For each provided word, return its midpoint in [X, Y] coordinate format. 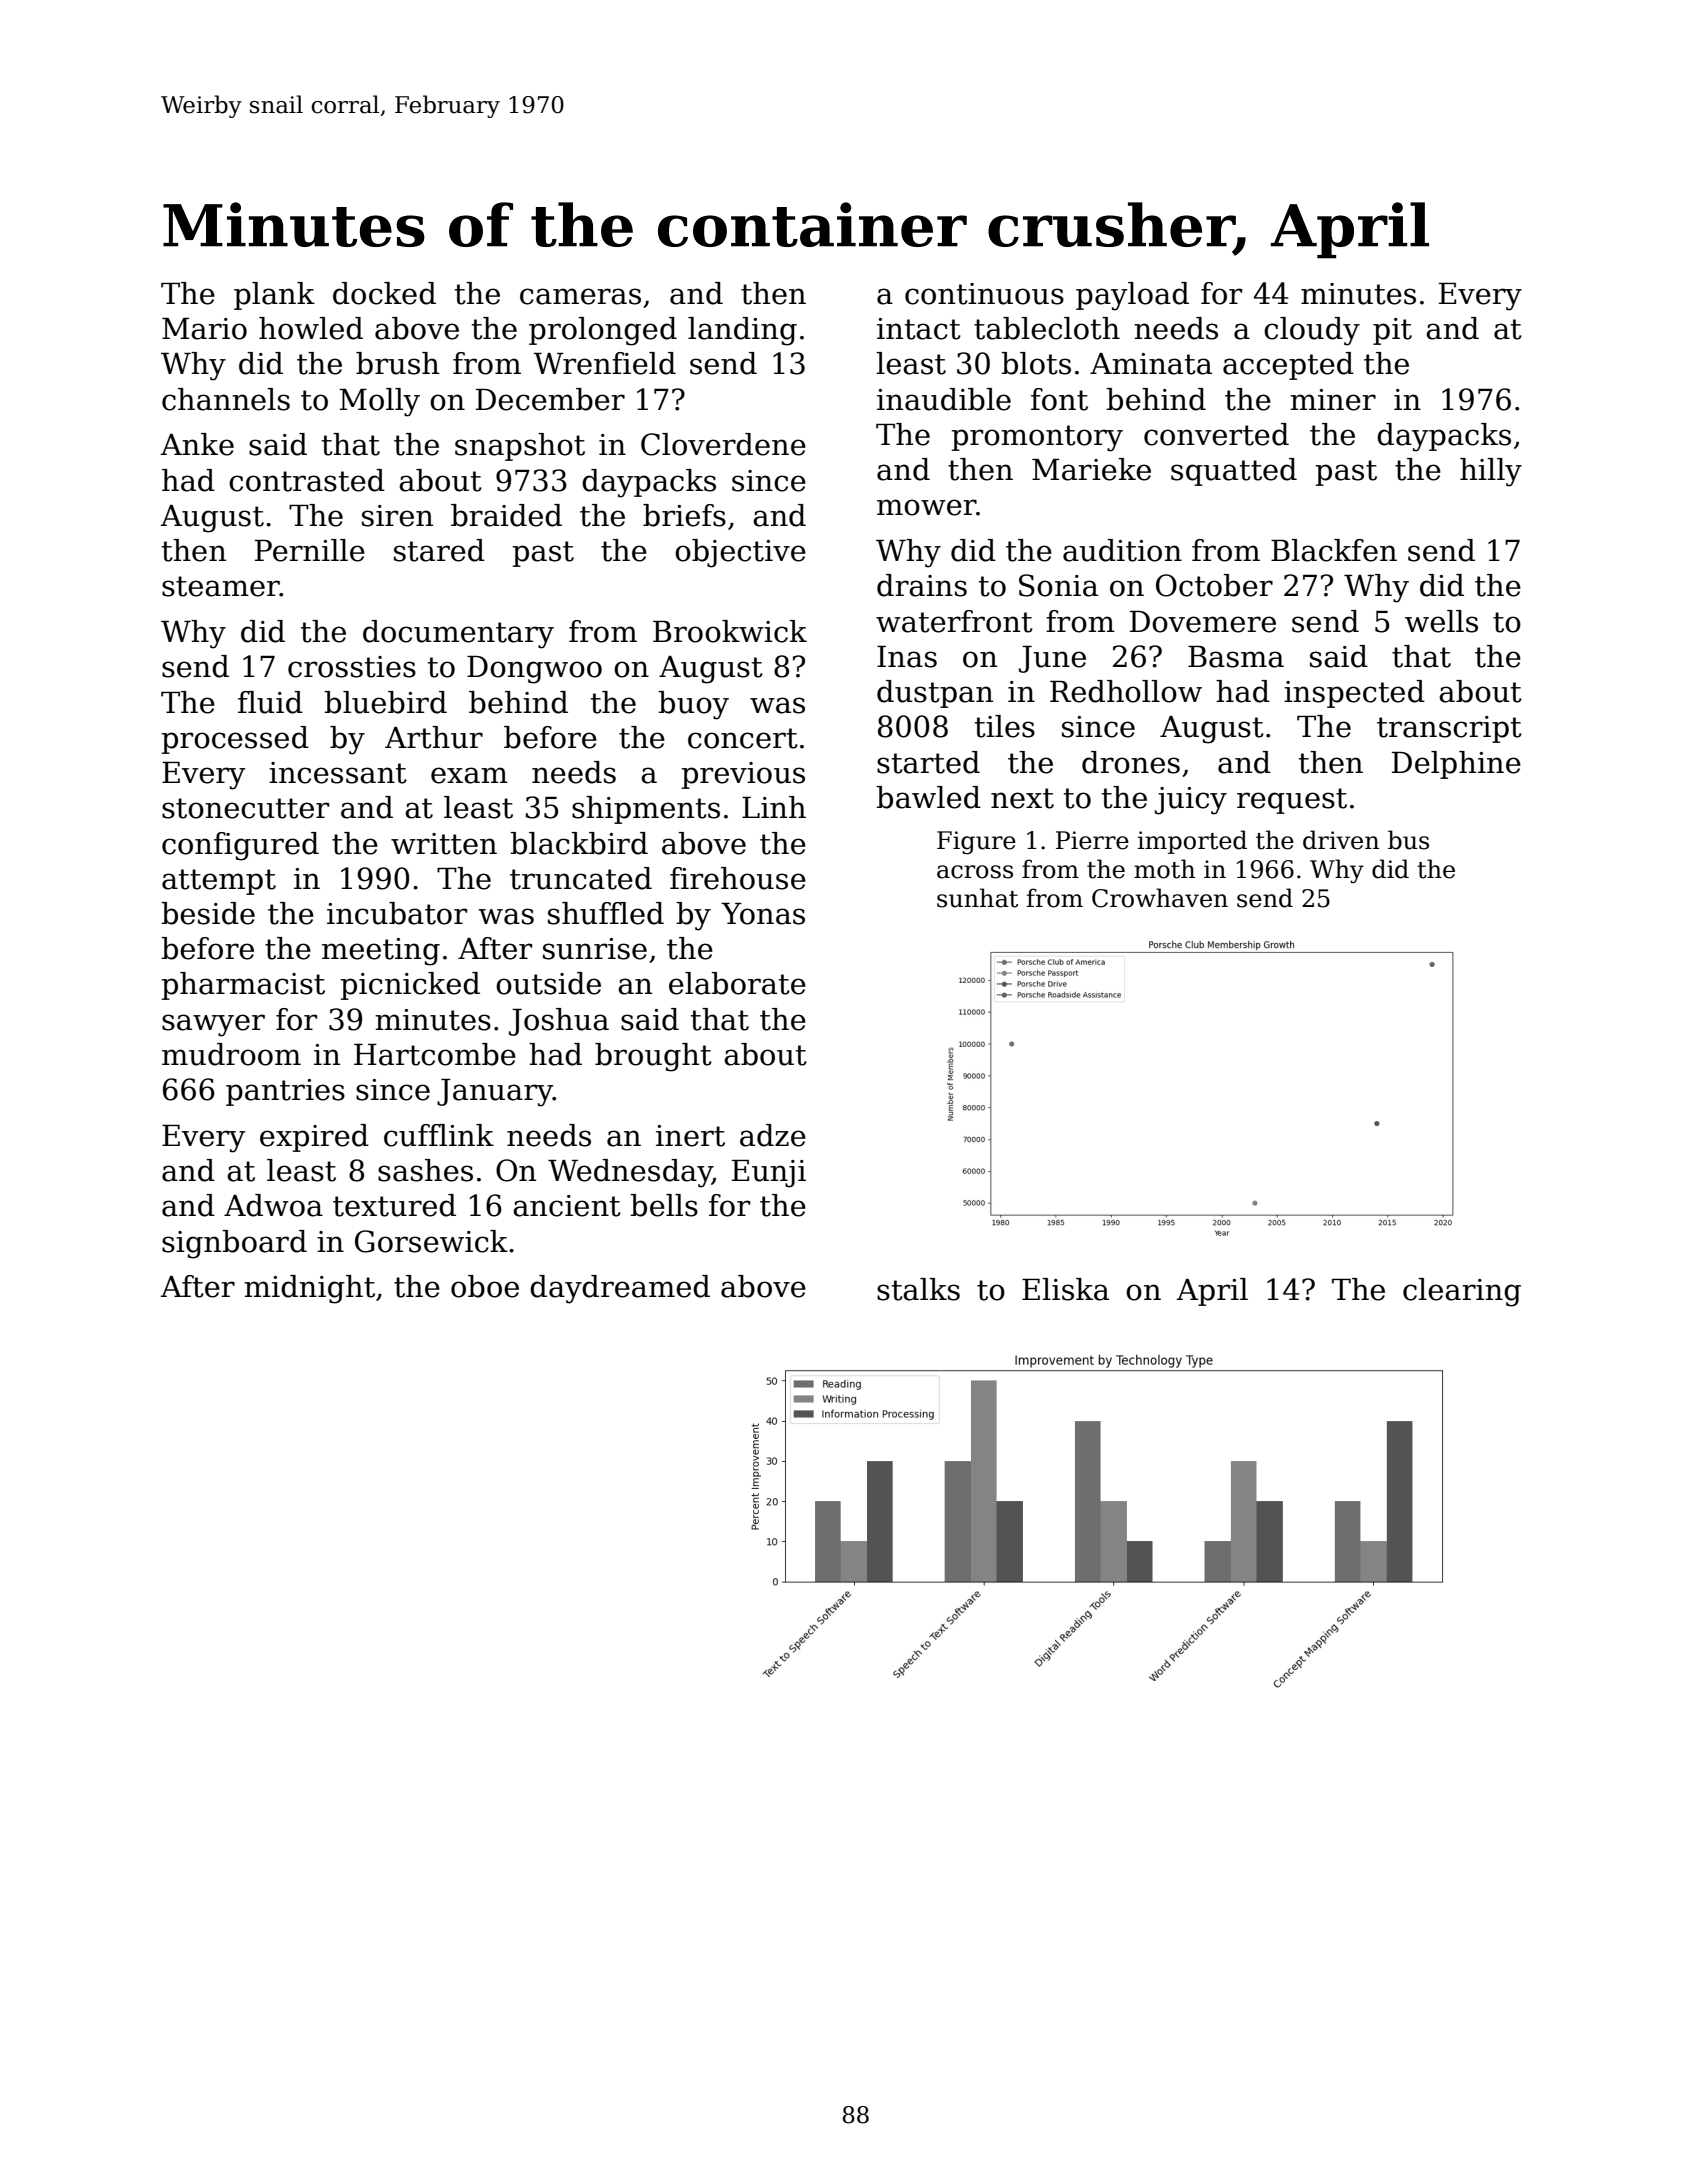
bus [1408, 840]
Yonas [763, 914]
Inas [907, 657]
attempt [219, 882]
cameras [580, 296]
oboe [485, 1286]
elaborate [737, 983]
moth [1164, 869]
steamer [221, 586]
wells [1441, 621]
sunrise [595, 949]
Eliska [1065, 1289]
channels [226, 399]
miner [1333, 400]
